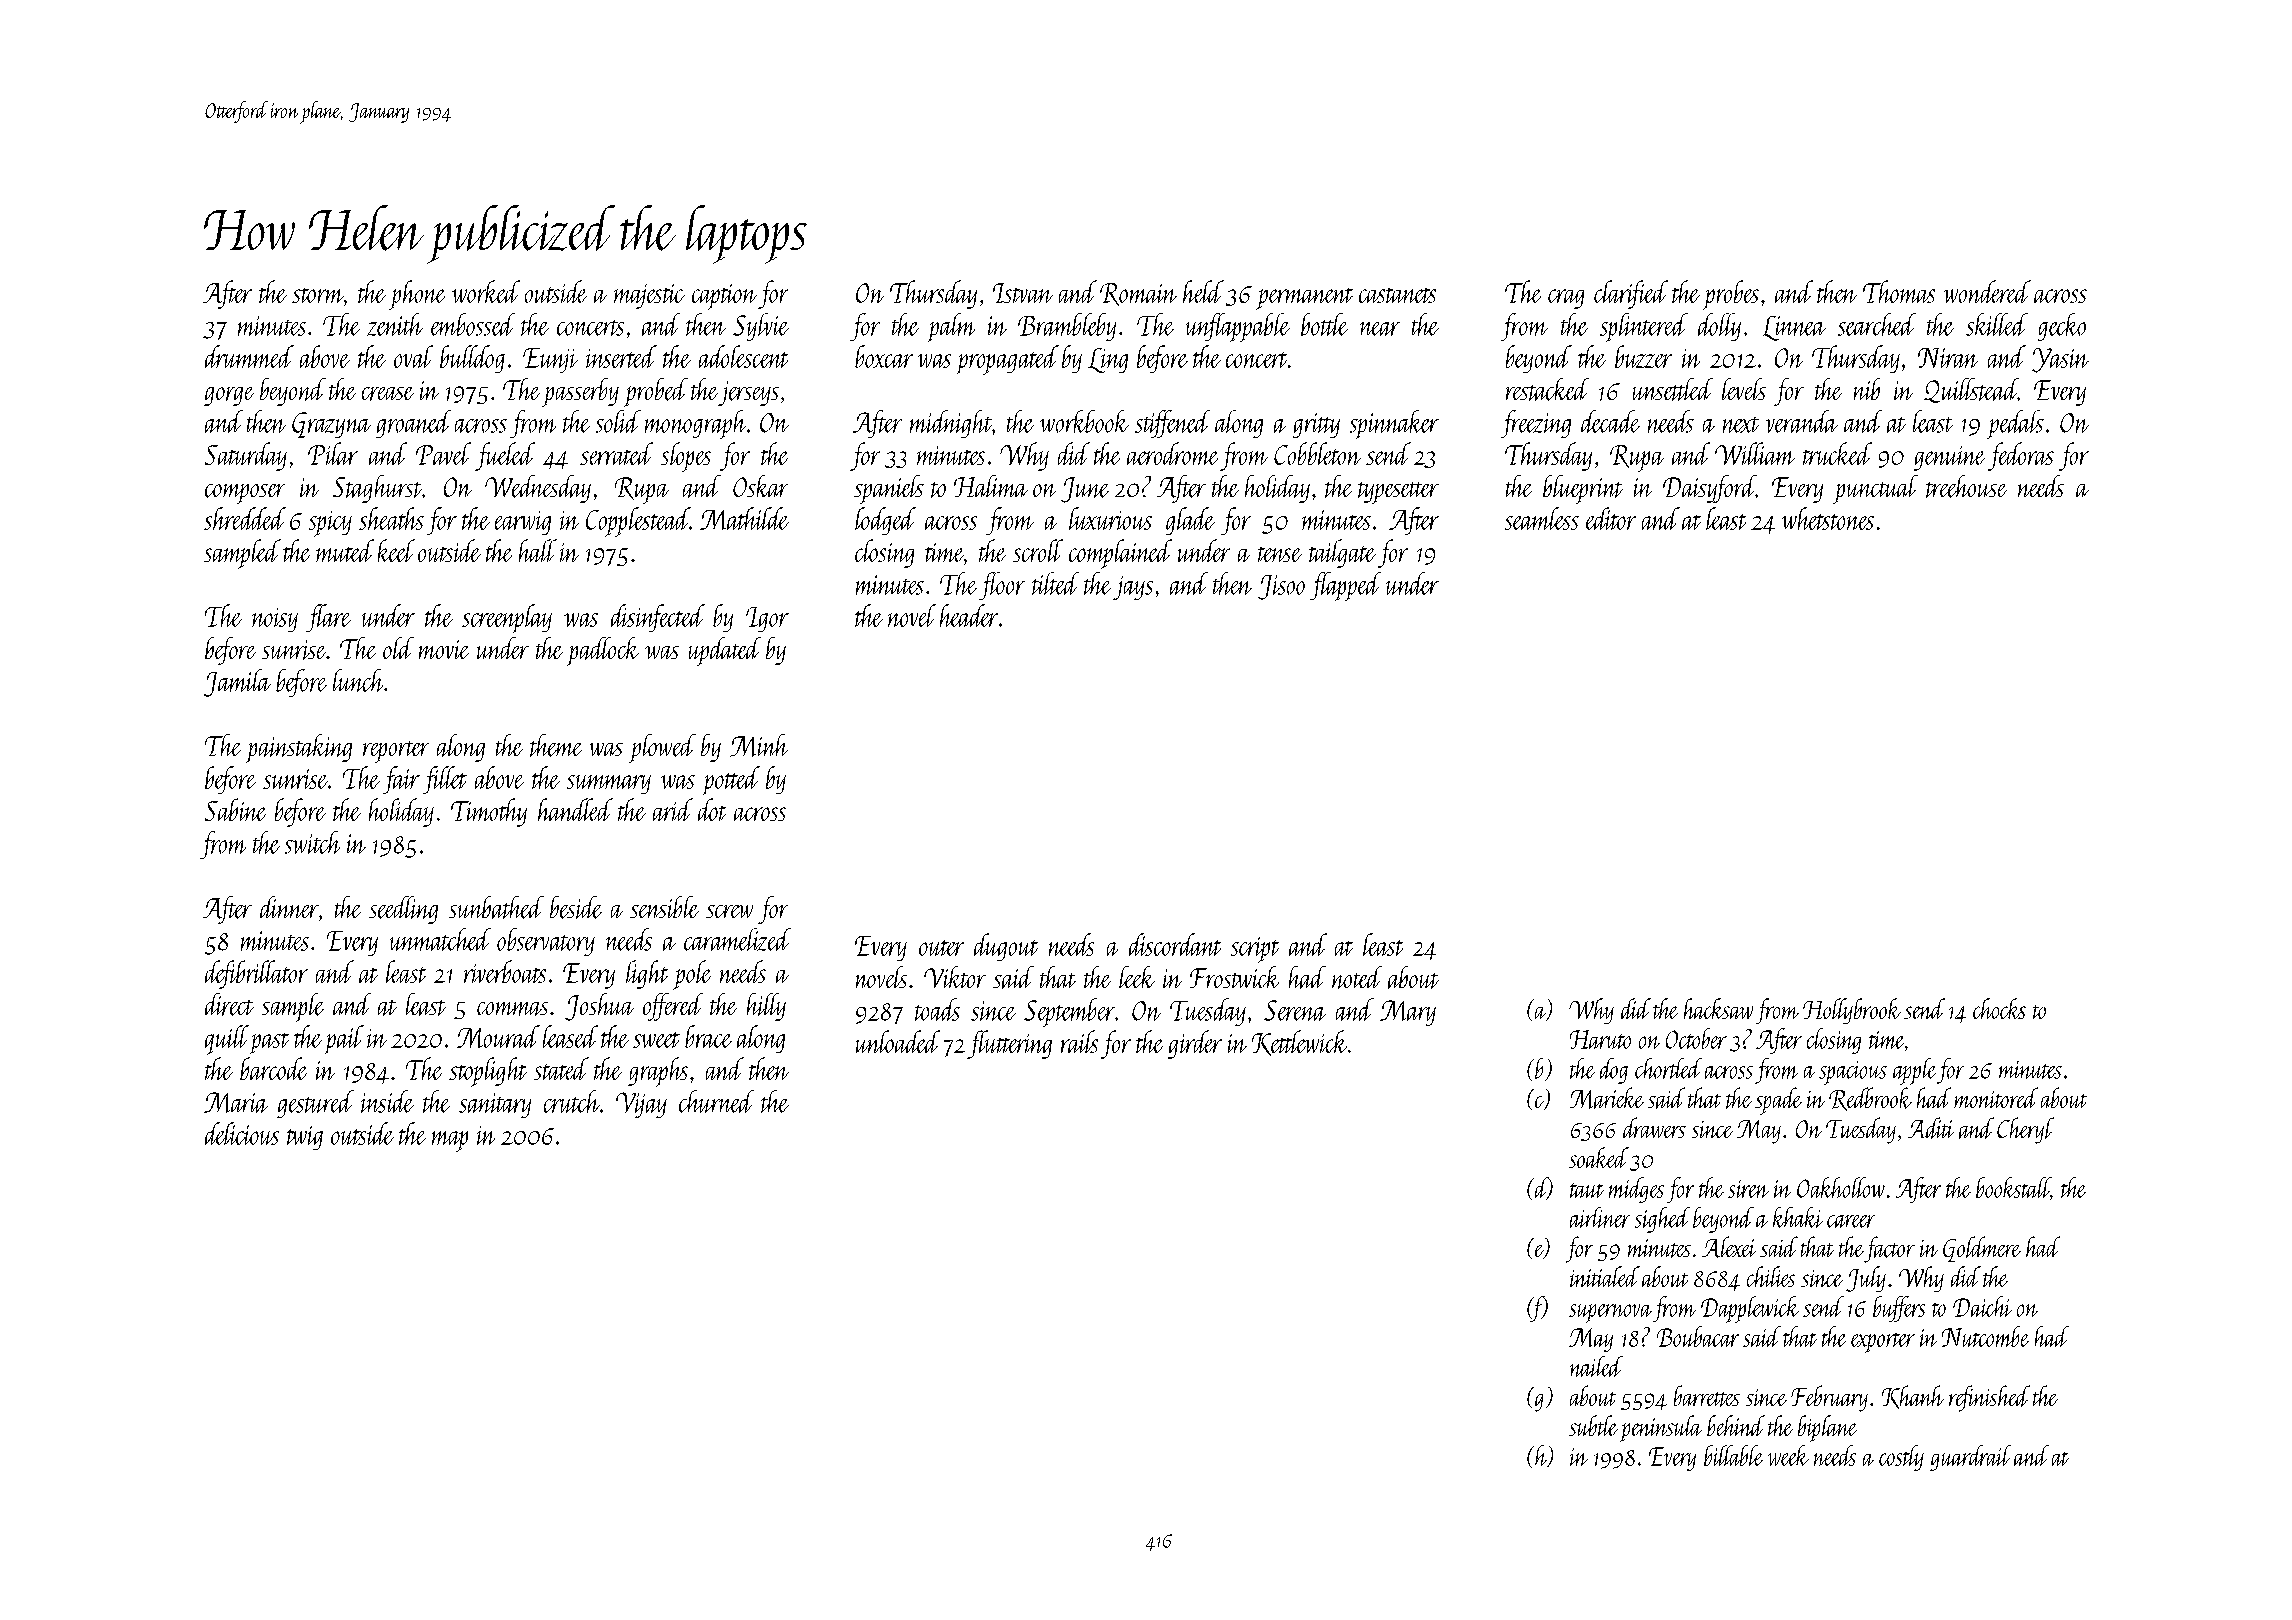 This screenshot has width=2292, height=1620. What do you see at coordinates (1587, 1190) in the screenshot?
I see `taut` at bounding box center [1587, 1190].
